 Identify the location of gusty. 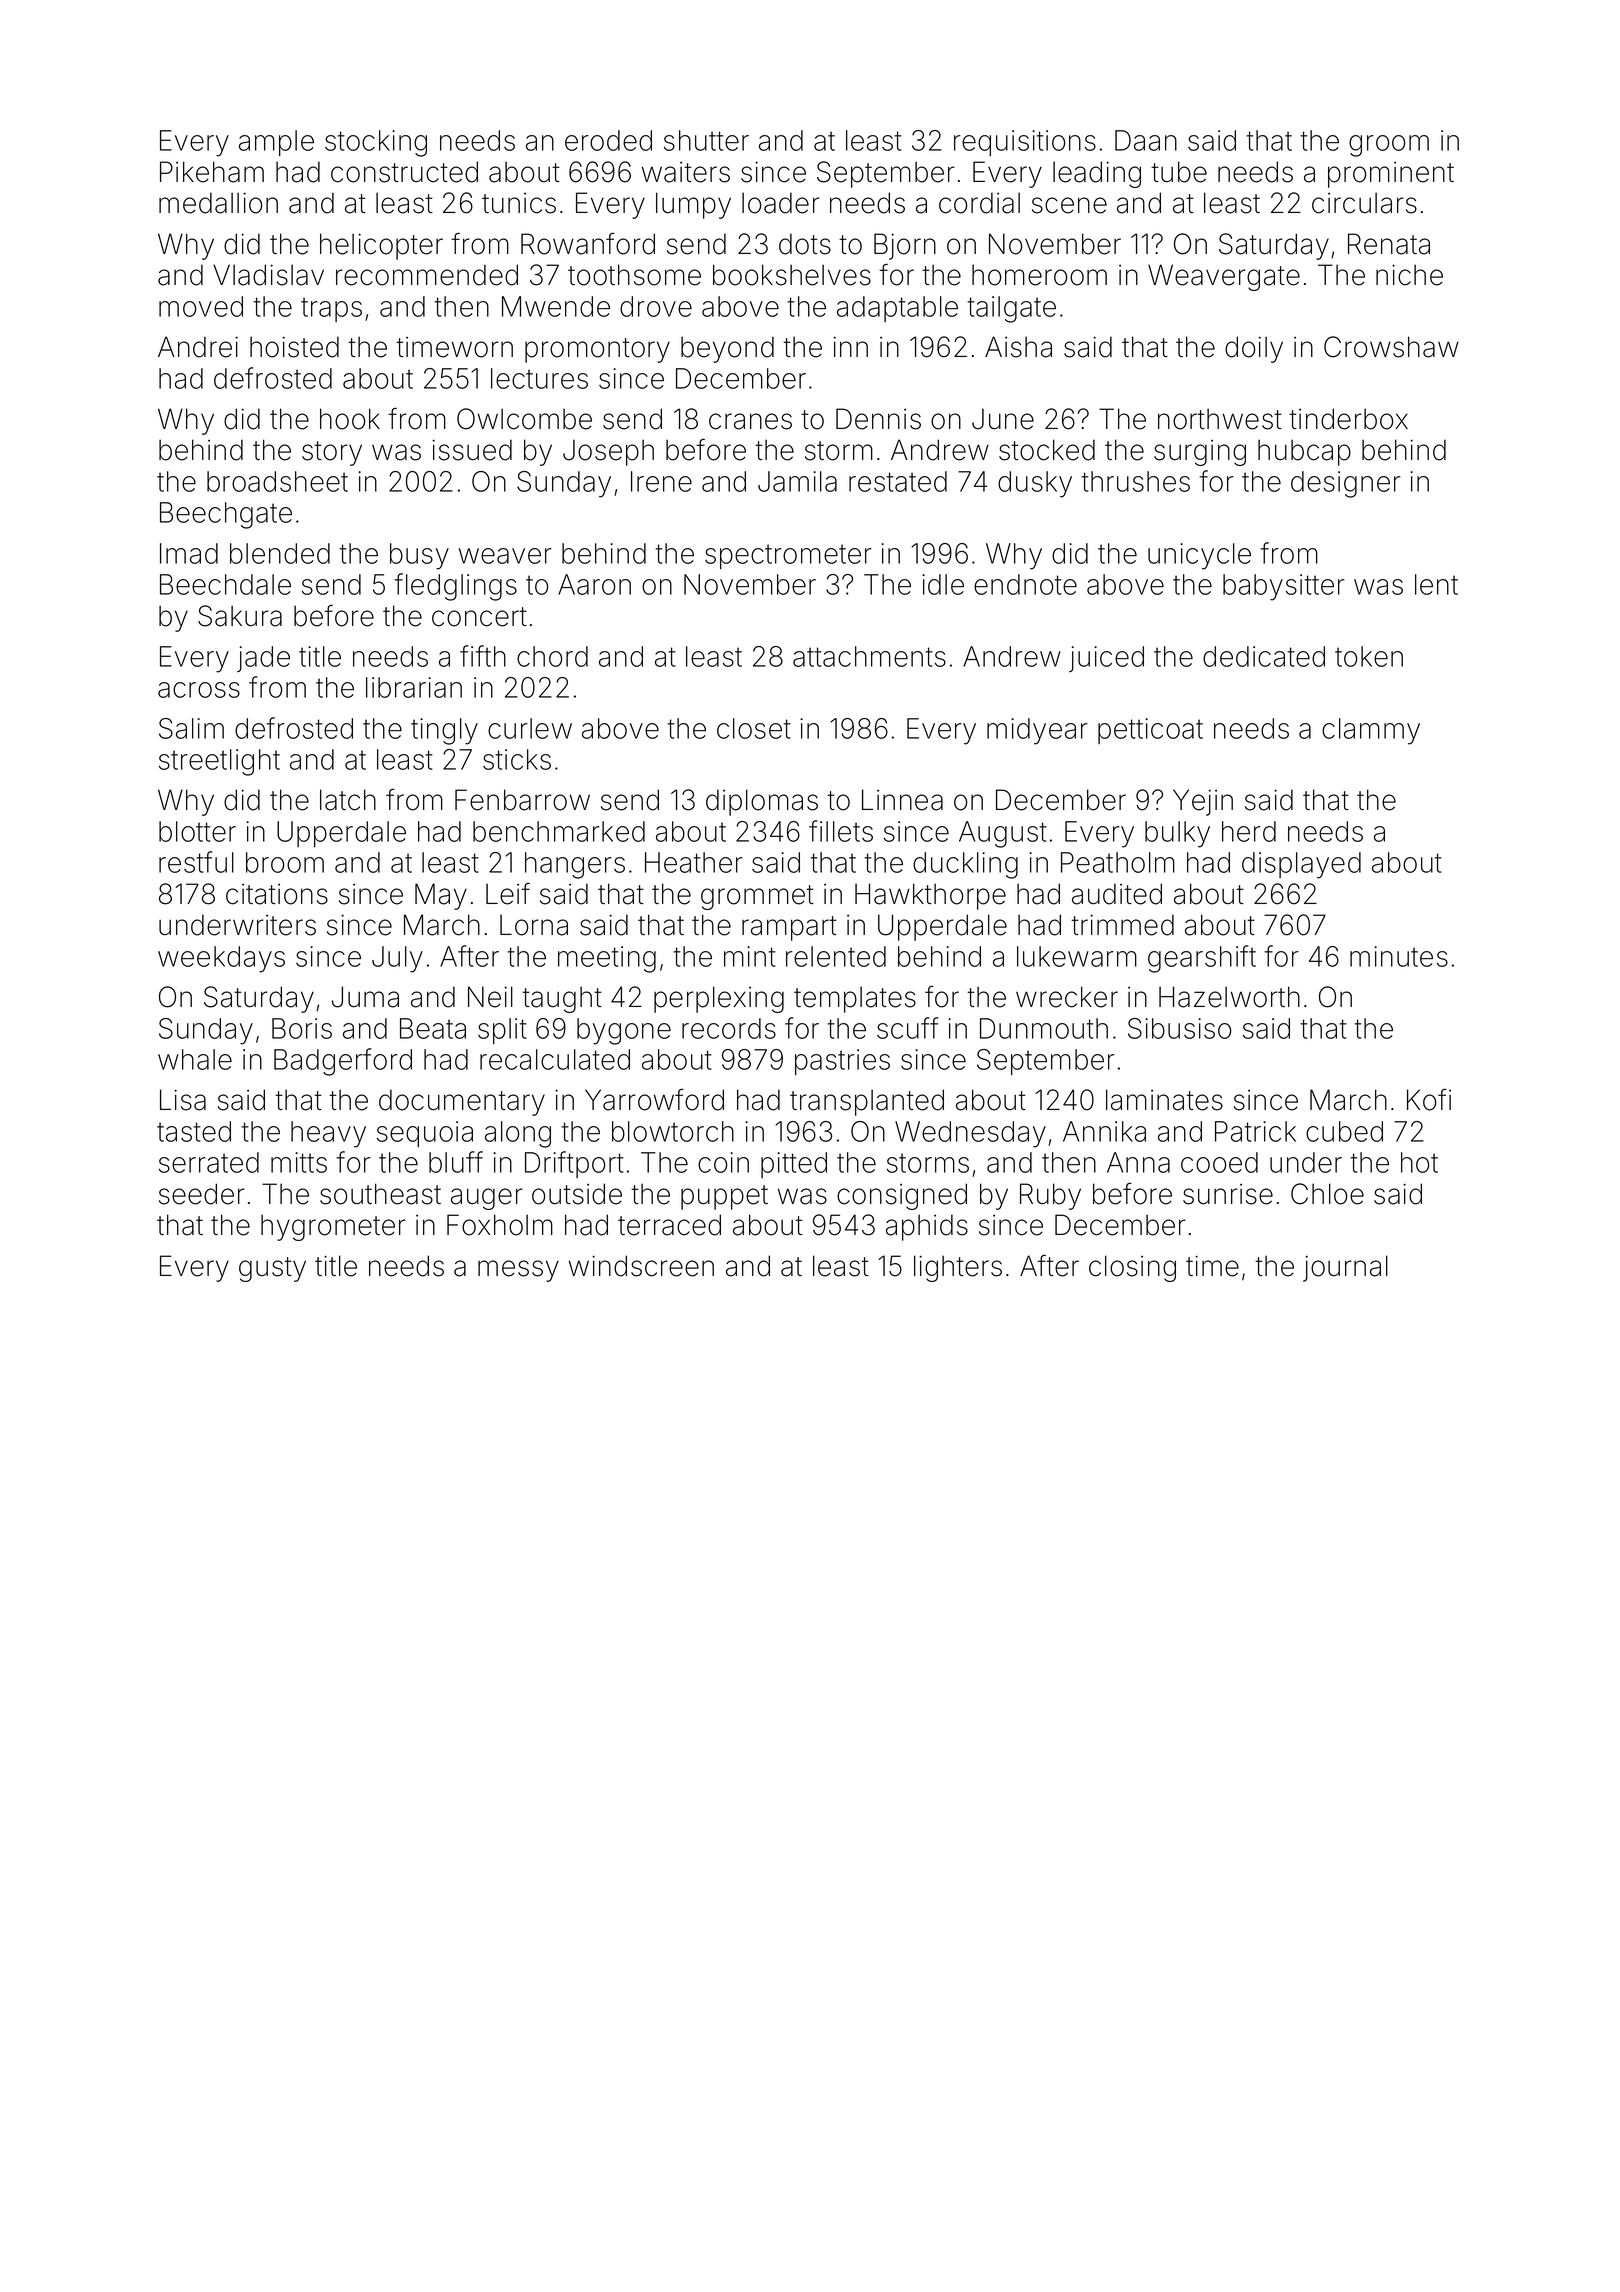
(272, 1269).
